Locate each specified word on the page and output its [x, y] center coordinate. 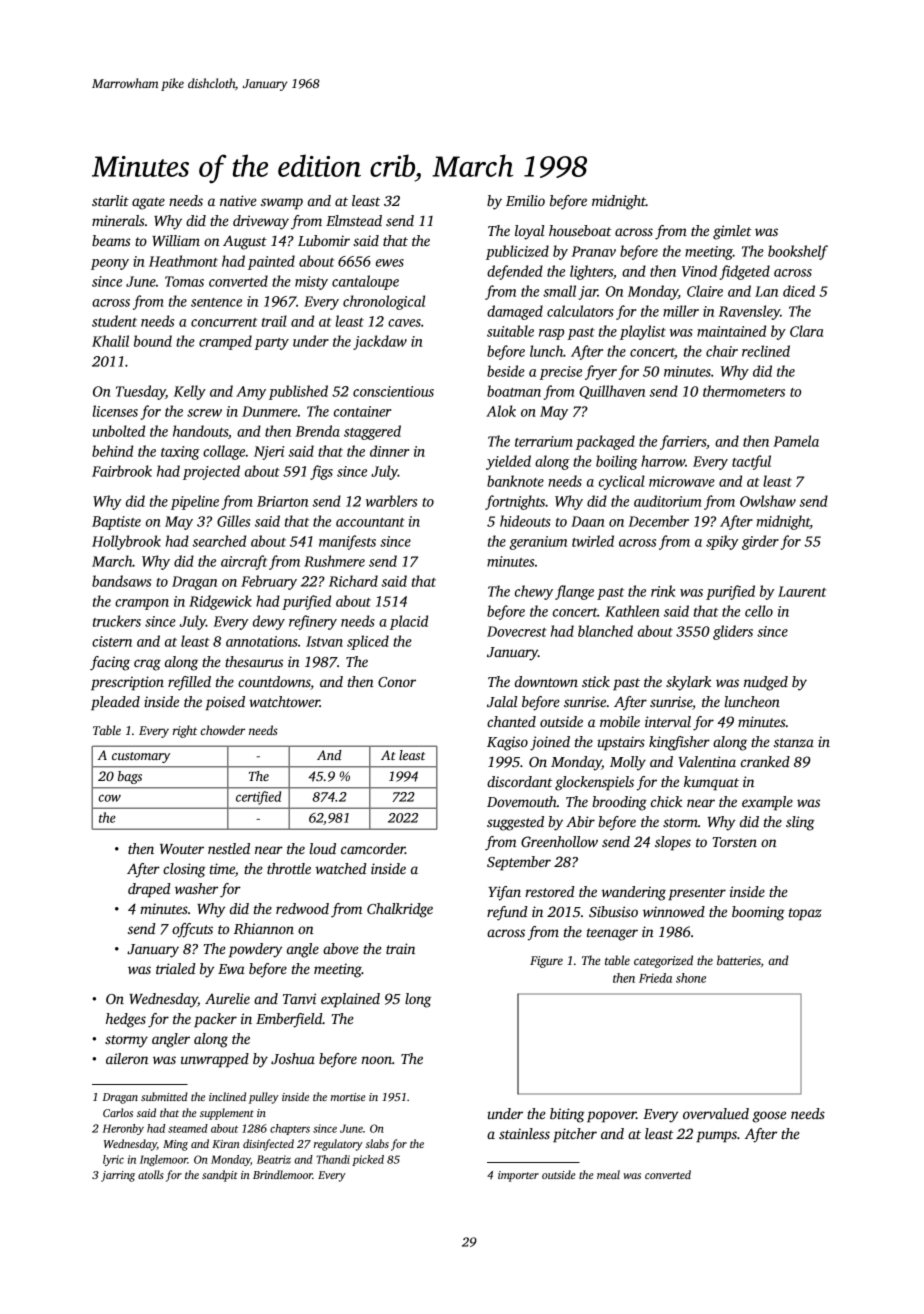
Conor [397, 682]
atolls [151, 1174]
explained [350, 1000]
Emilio [525, 200]
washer [196, 888]
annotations [262, 641]
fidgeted [745, 272]
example [767, 803]
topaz [805, 914]
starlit [110, 200]
